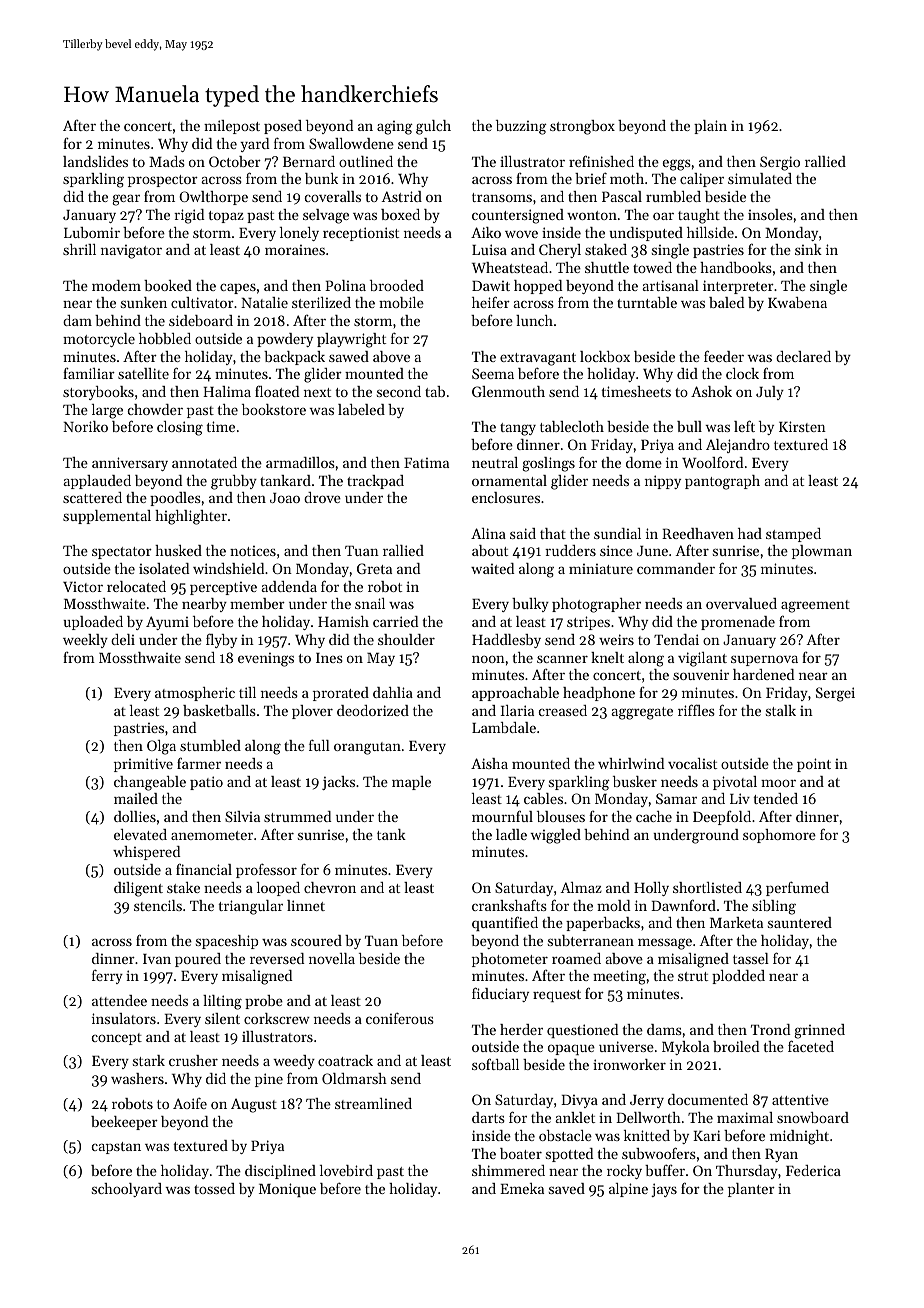 Image resolution: width=924 pixels, height=1308 pixels. Describe the element at coordinates (346, 1170) in the page. I see `lovebird` at that location.
